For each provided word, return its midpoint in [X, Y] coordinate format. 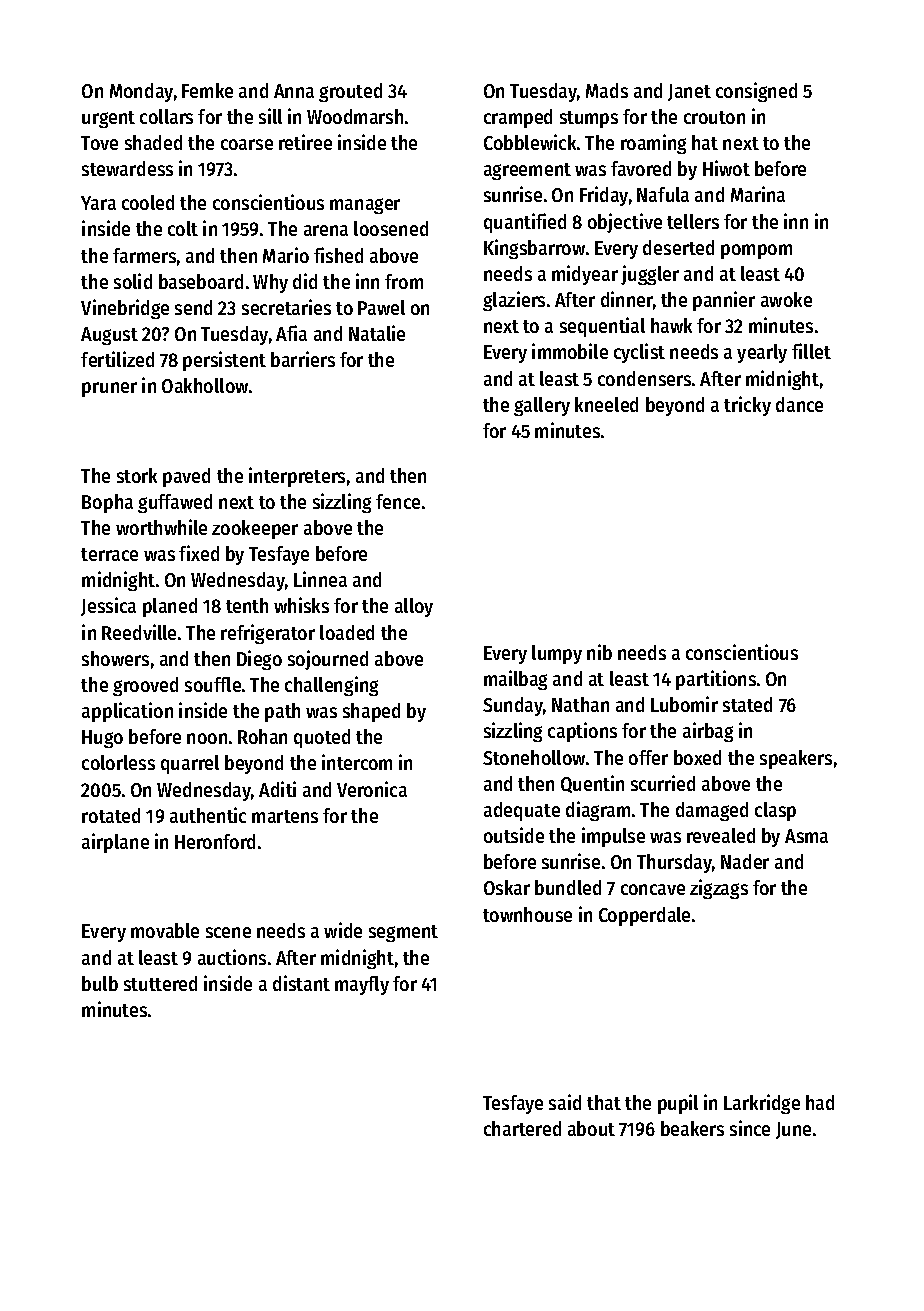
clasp [775, 811]
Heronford [215, 841]
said [565, 1102]
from [404, 281]
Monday [141, 92]
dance [799, 404]
